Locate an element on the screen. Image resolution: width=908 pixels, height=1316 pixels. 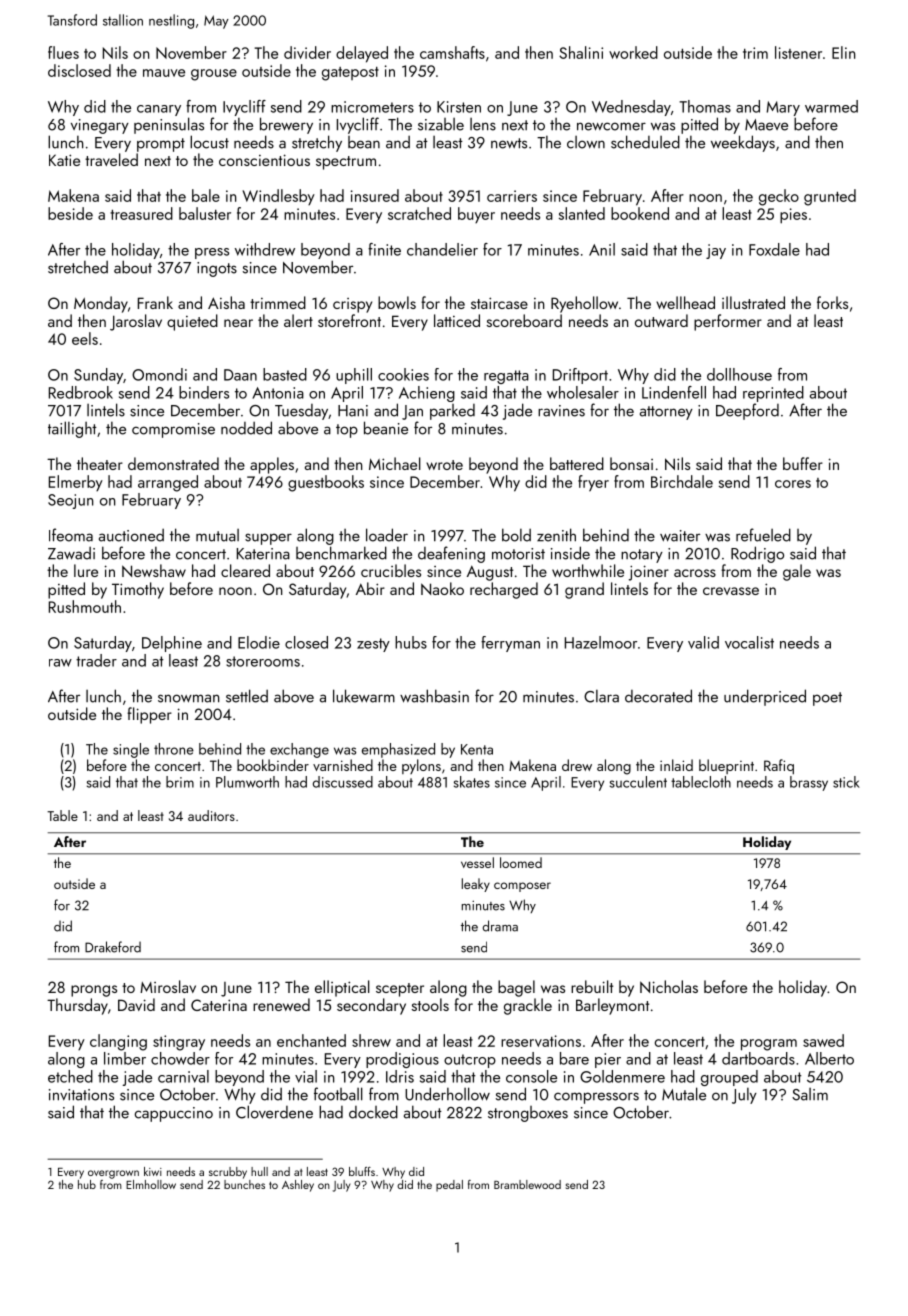
Nicholas is located at coordinates (669, 986).
